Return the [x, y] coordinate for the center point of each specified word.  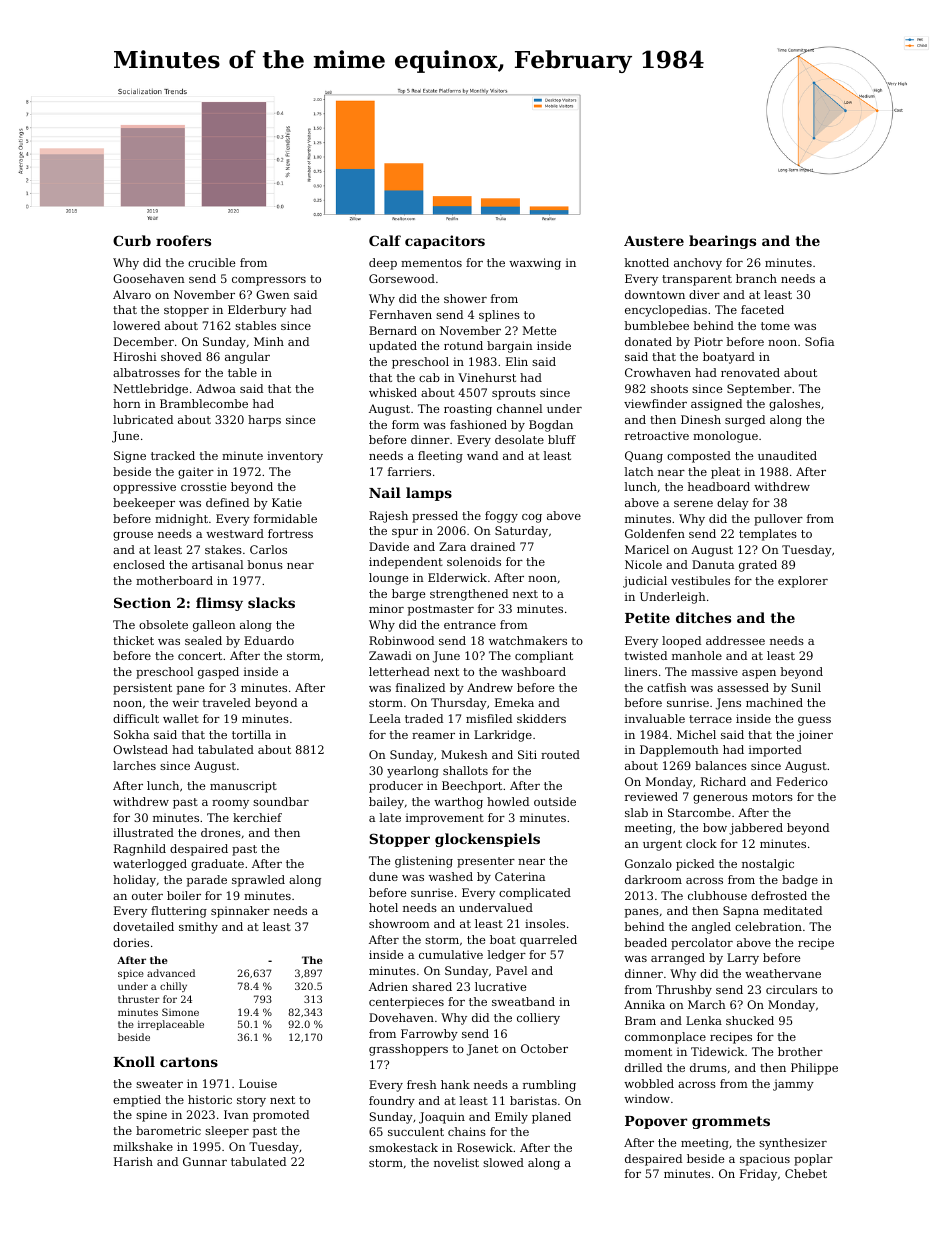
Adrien [388, 986]
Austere [654, 241]
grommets [731, 1122]
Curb [132, 240]
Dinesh [701, 419]
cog [532, 518]
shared [432, 986]
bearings [722, 242]
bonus [265, 564]
